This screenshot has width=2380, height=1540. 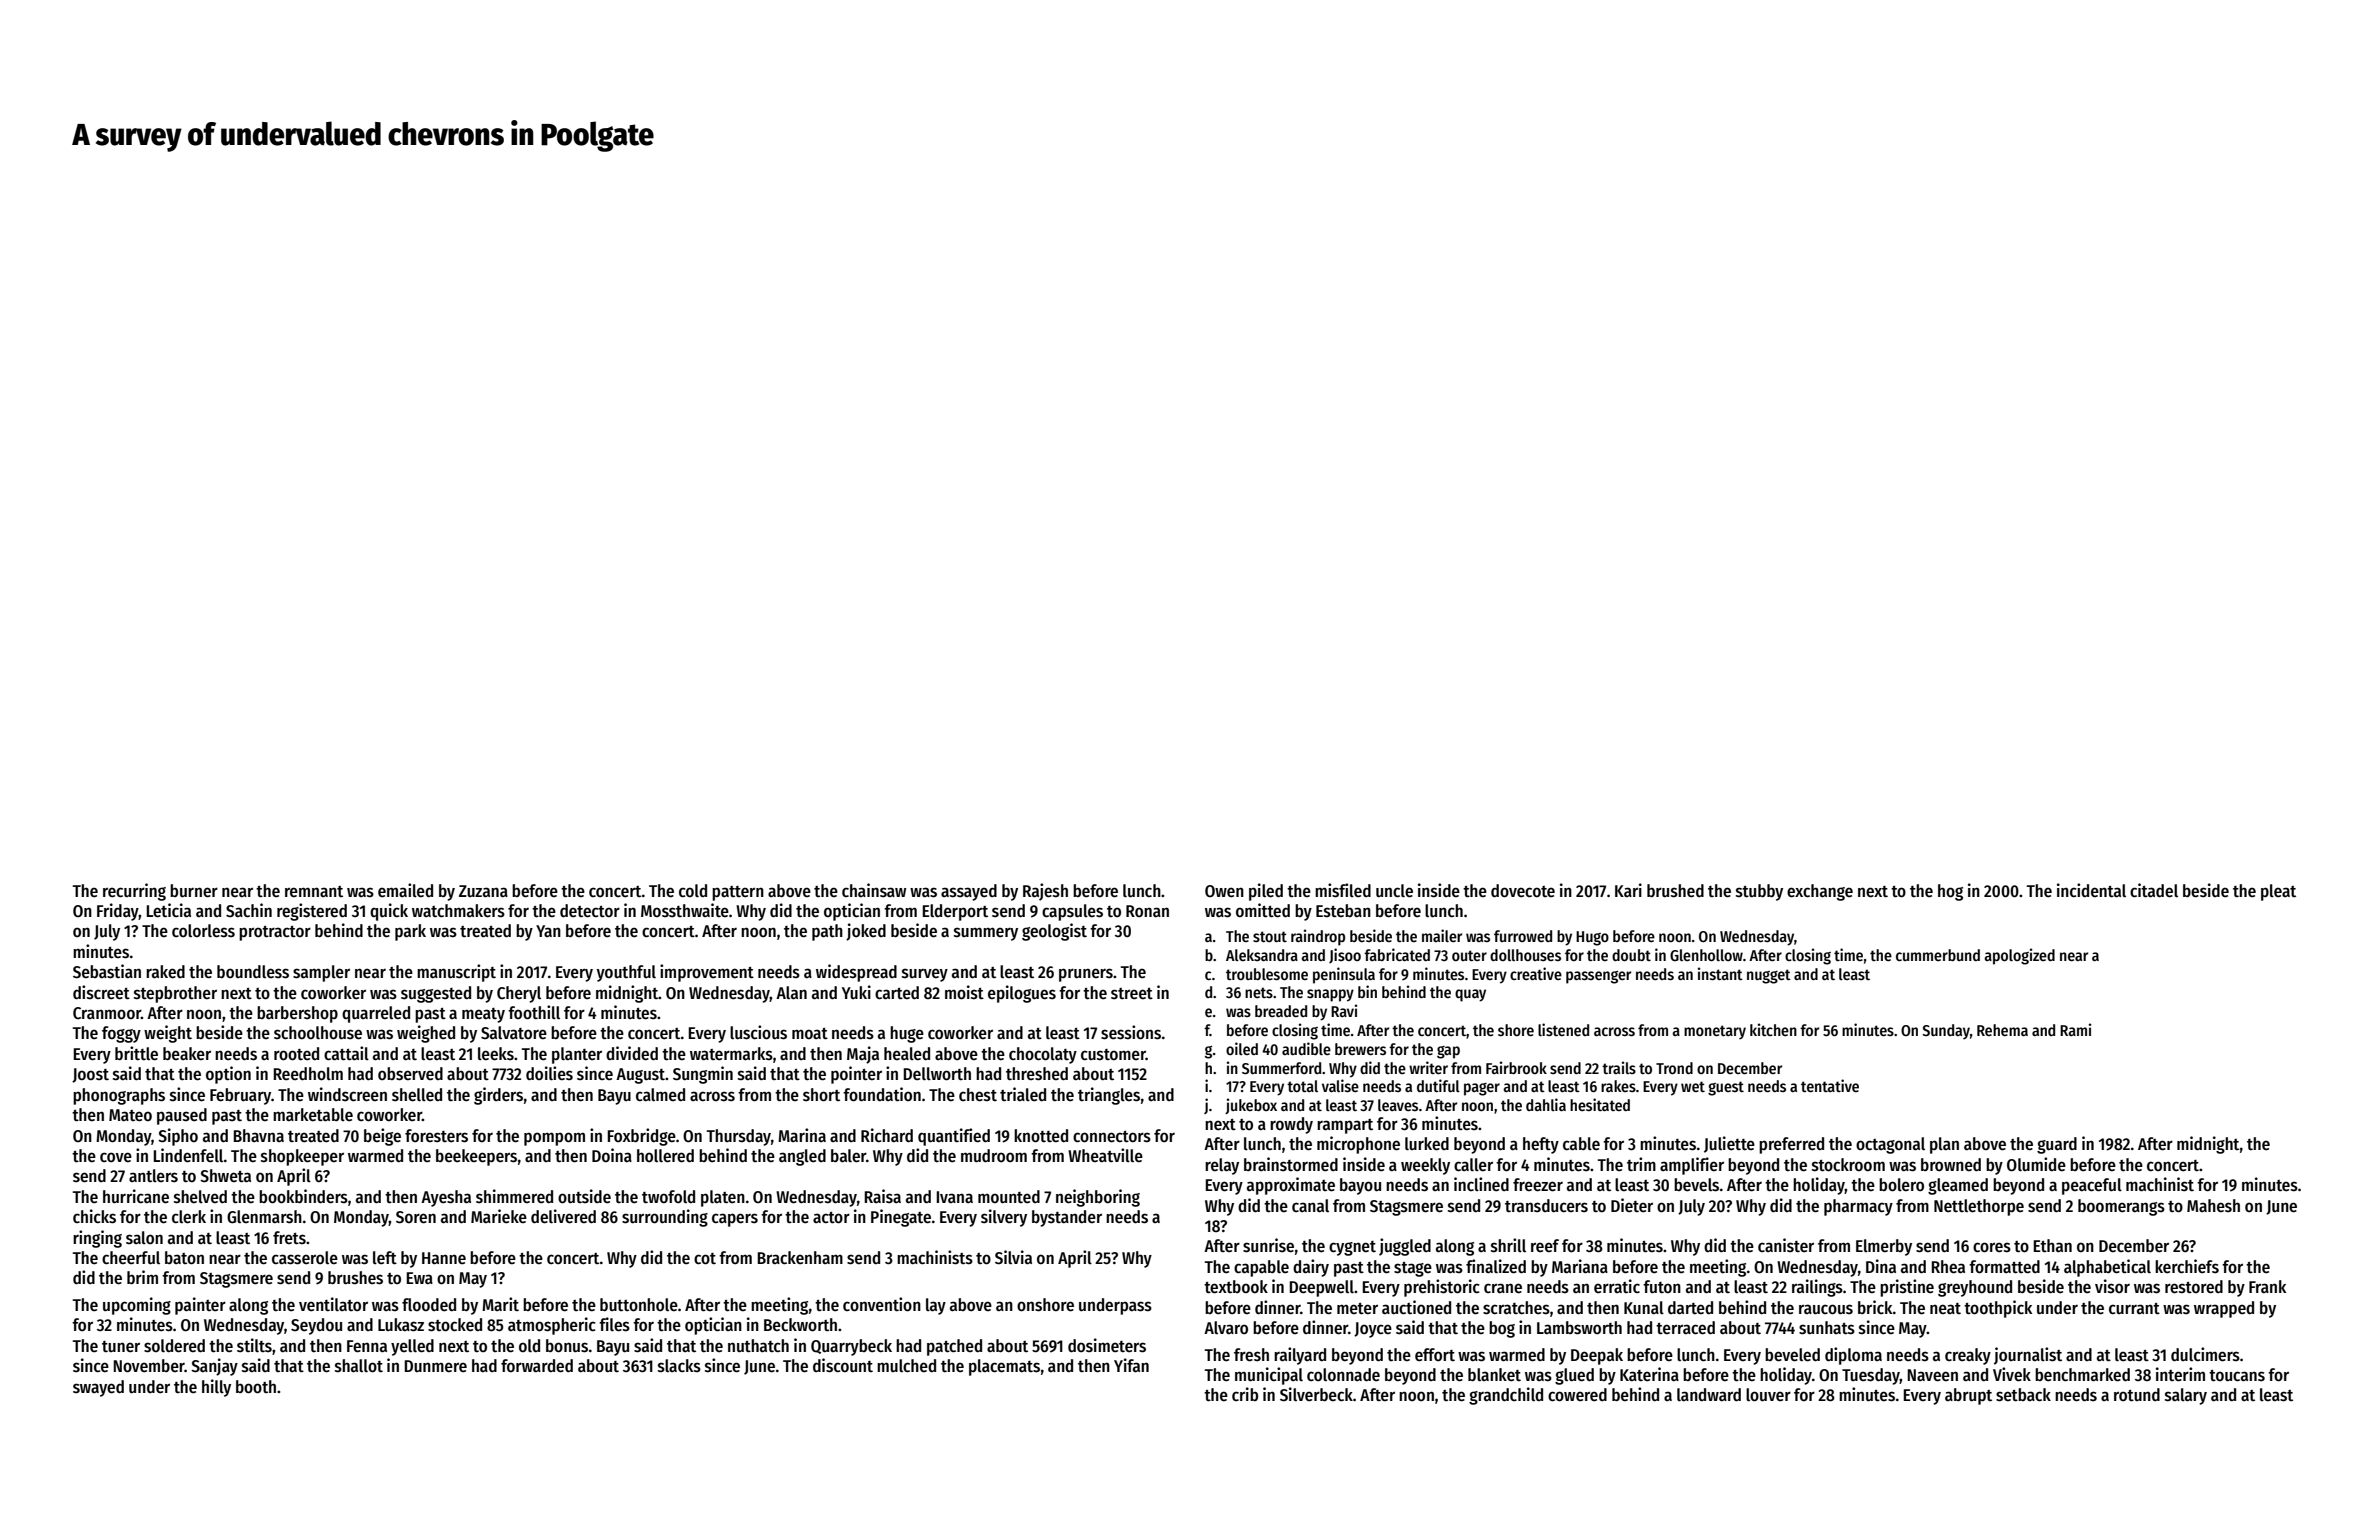 What do you see at coordinates (2075, 1029) in the screenshot?
I see `Rami` at bounding box center [2075, 1029].
